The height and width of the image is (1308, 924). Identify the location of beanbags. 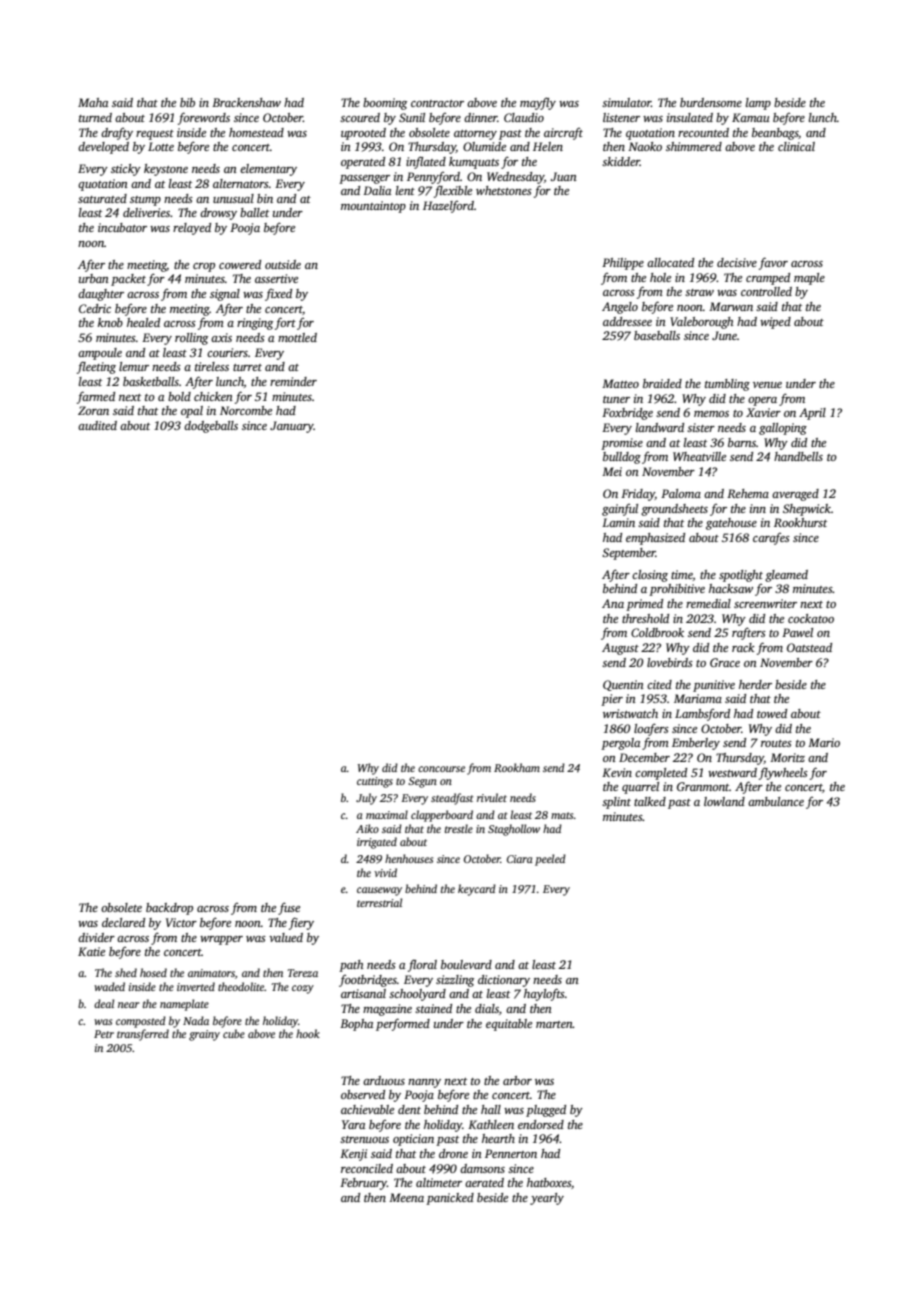
(775, 134).
